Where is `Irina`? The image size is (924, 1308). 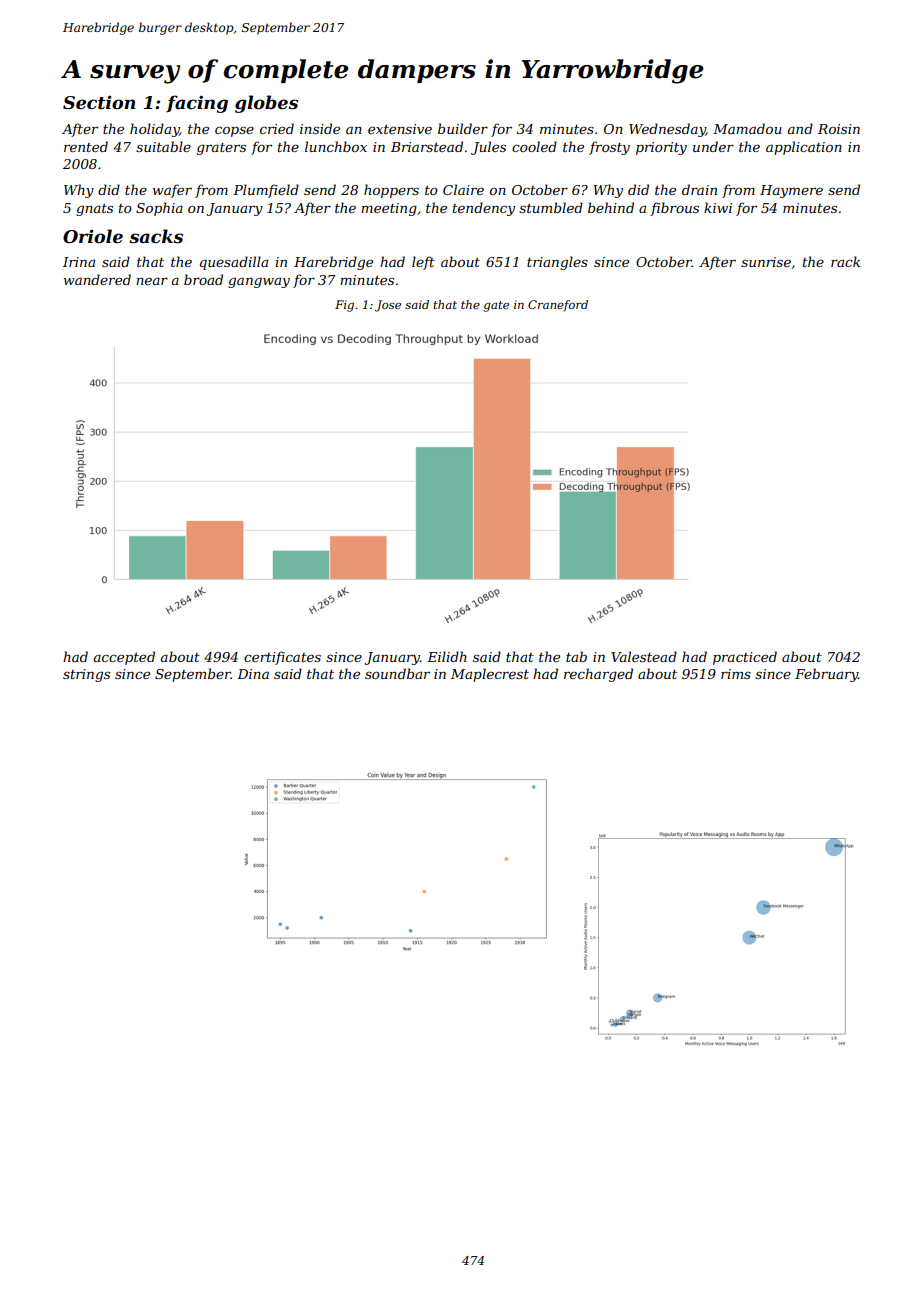
Irina is located at coordinates (79, 262).
